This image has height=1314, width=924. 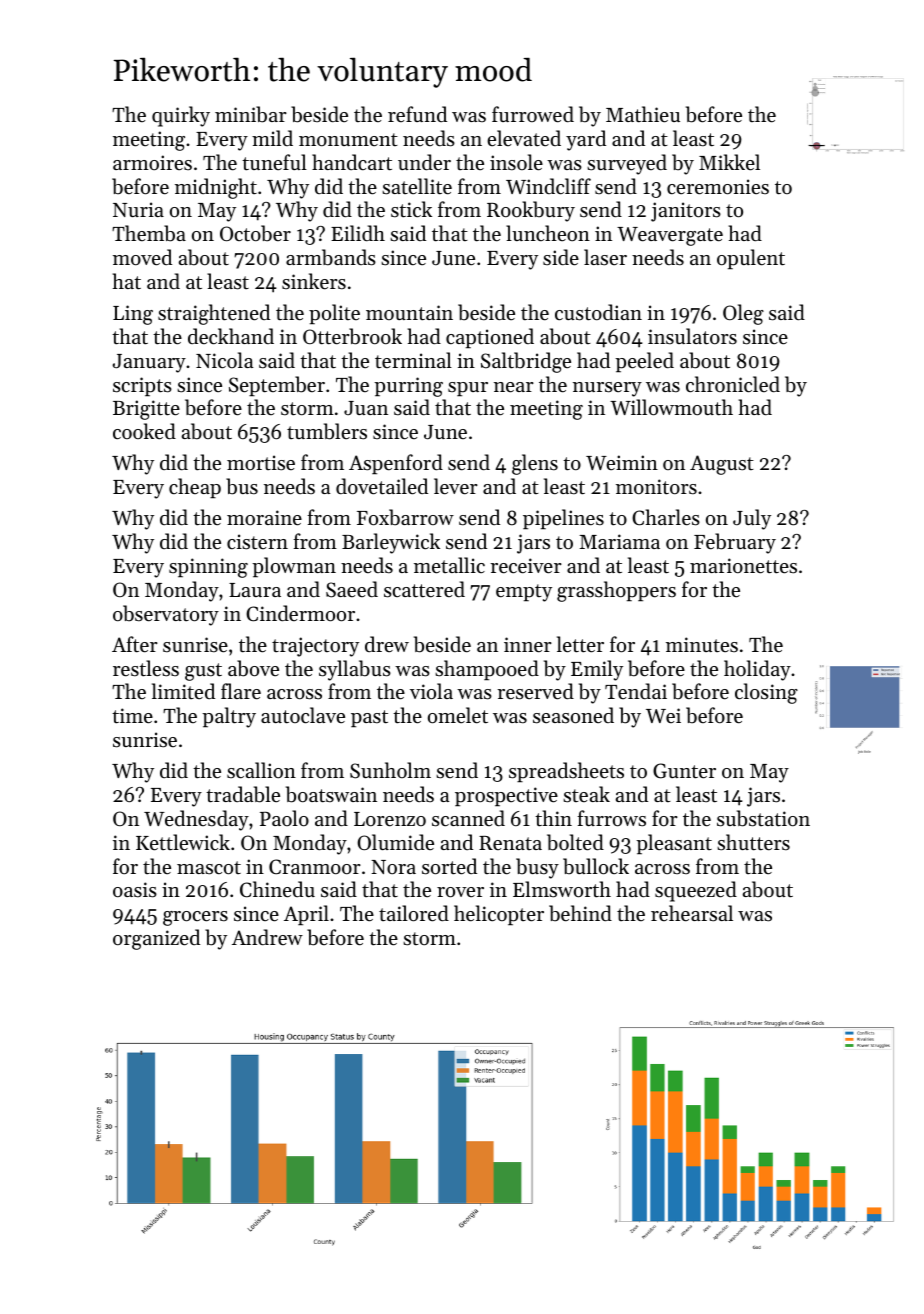 What do you see at coordinates (580, 644) in the image?
I see `letter` at bounding box center [580, 644].
